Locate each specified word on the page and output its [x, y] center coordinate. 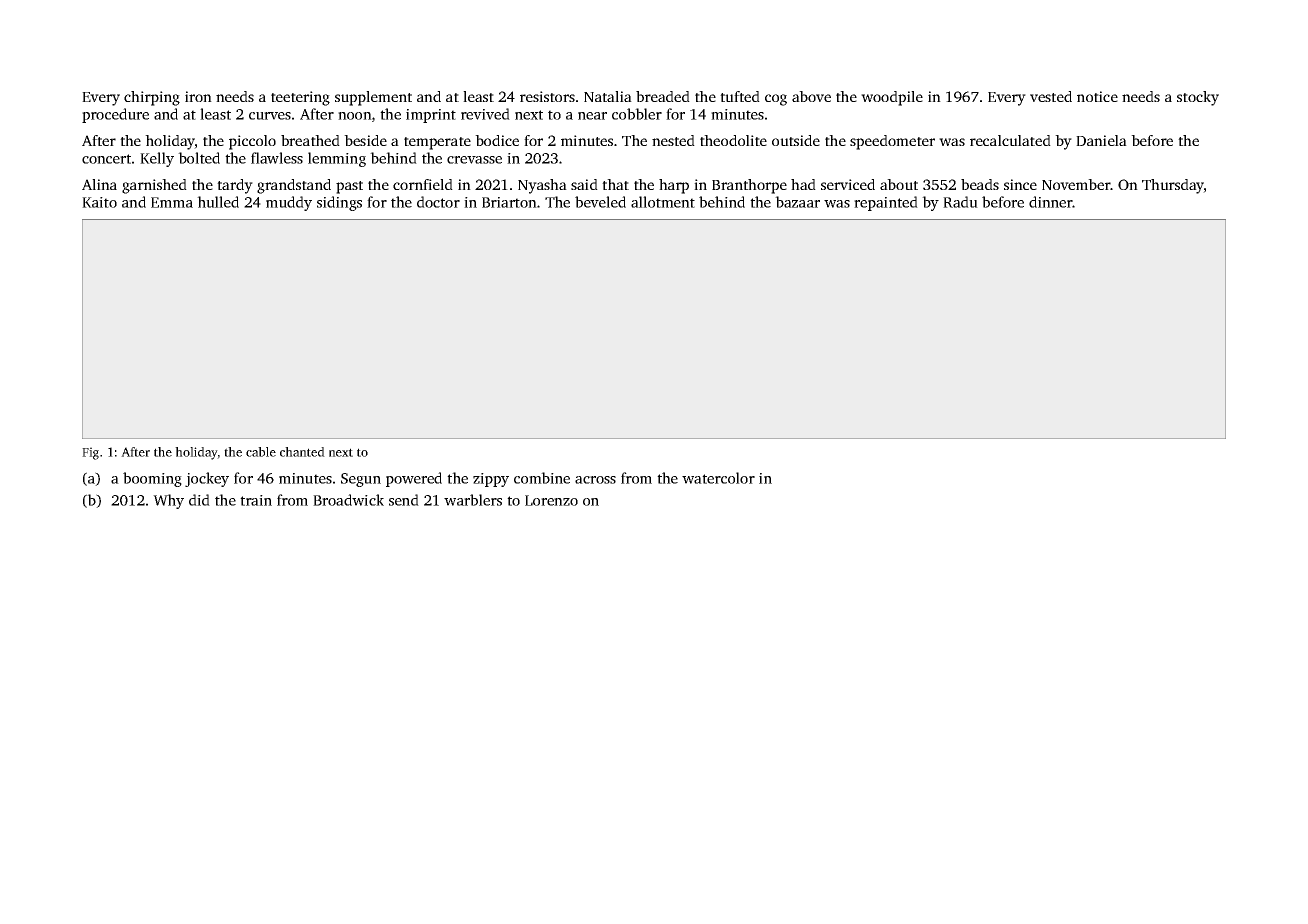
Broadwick [348, 500]
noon [355, 116]
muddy [289, 203]
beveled [600, 202]
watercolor [718, 478]
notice [1097, 96]
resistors [547, 96]
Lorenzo [551, 500]
